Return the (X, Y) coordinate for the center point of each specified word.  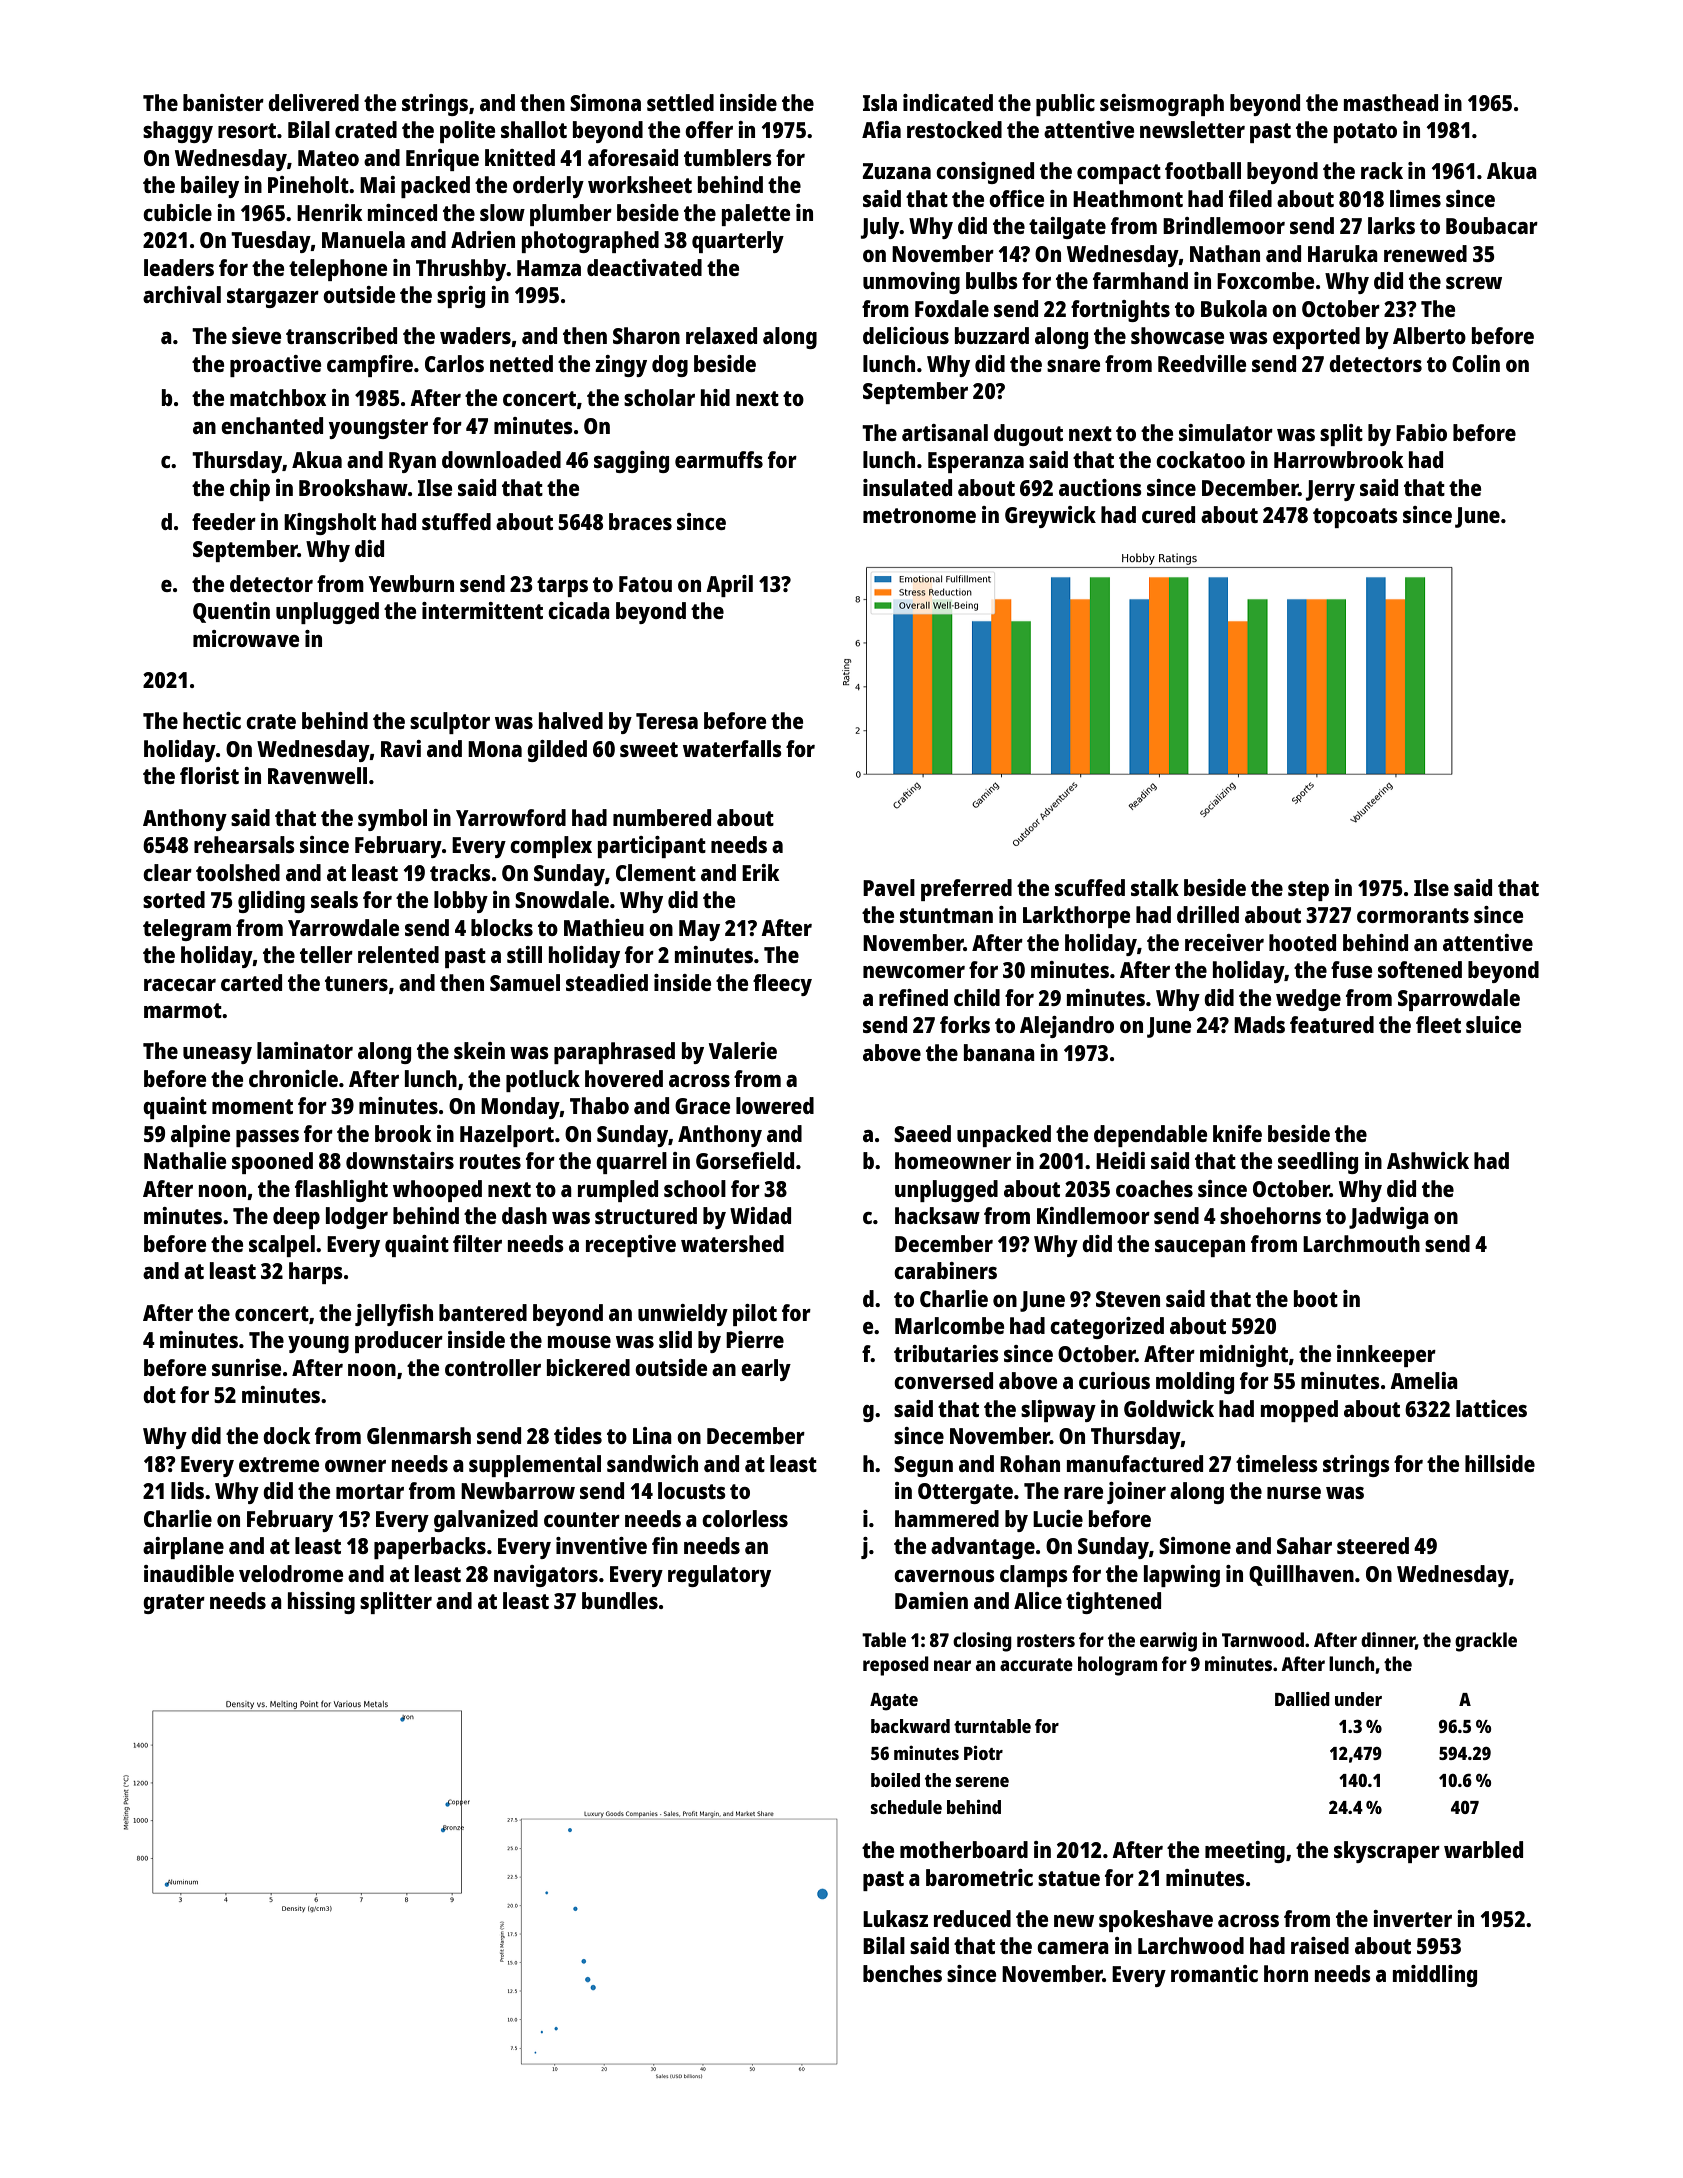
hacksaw (937, 1215)
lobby (461, 902)
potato (1365, 133)
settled (680, 102)
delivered (313, 102)
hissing (321, 1603)
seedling (1318, 1163)
